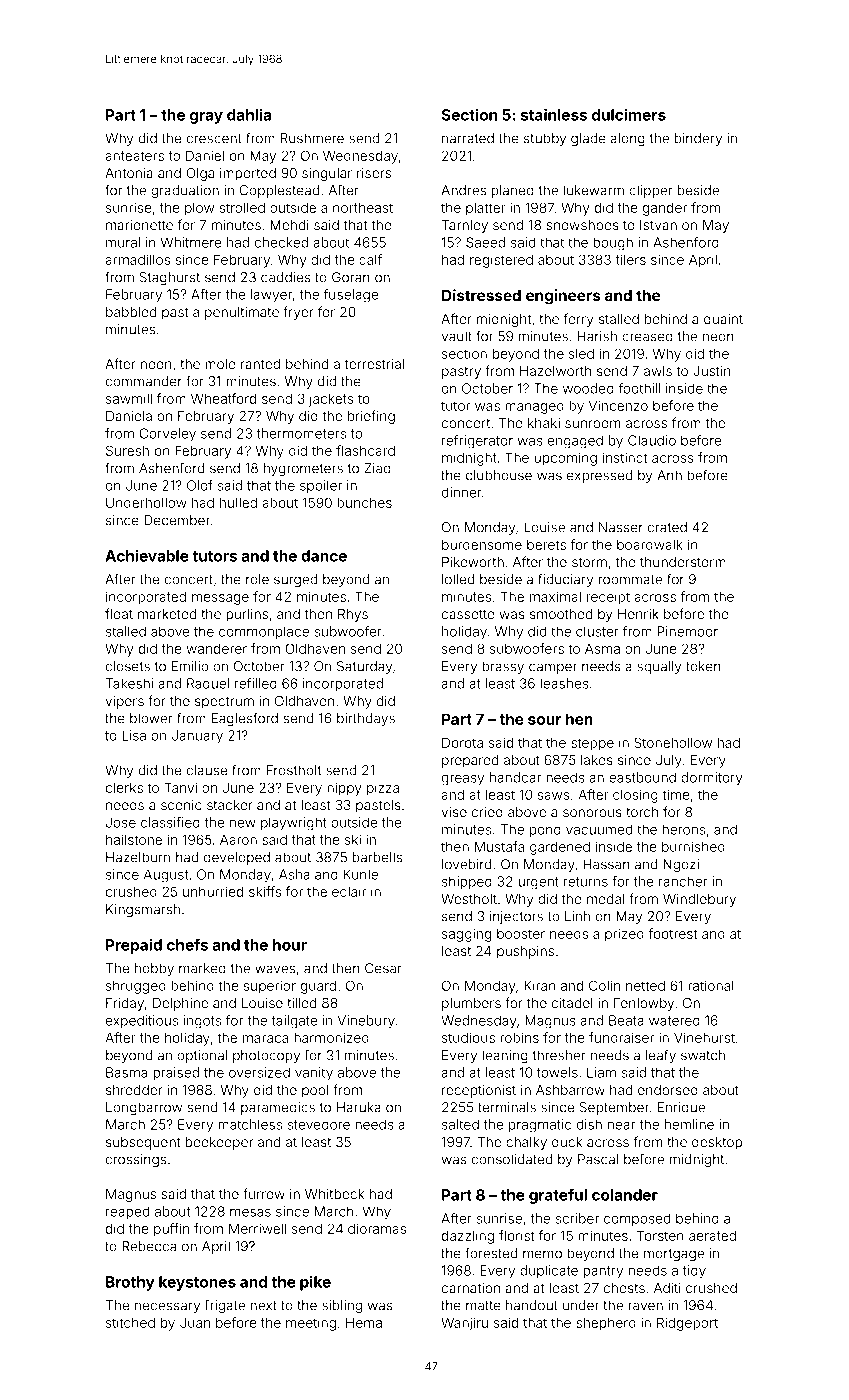 The height and width of the screenshot is (1400, 849). I want to click on Juan, so click(195, 1322).
